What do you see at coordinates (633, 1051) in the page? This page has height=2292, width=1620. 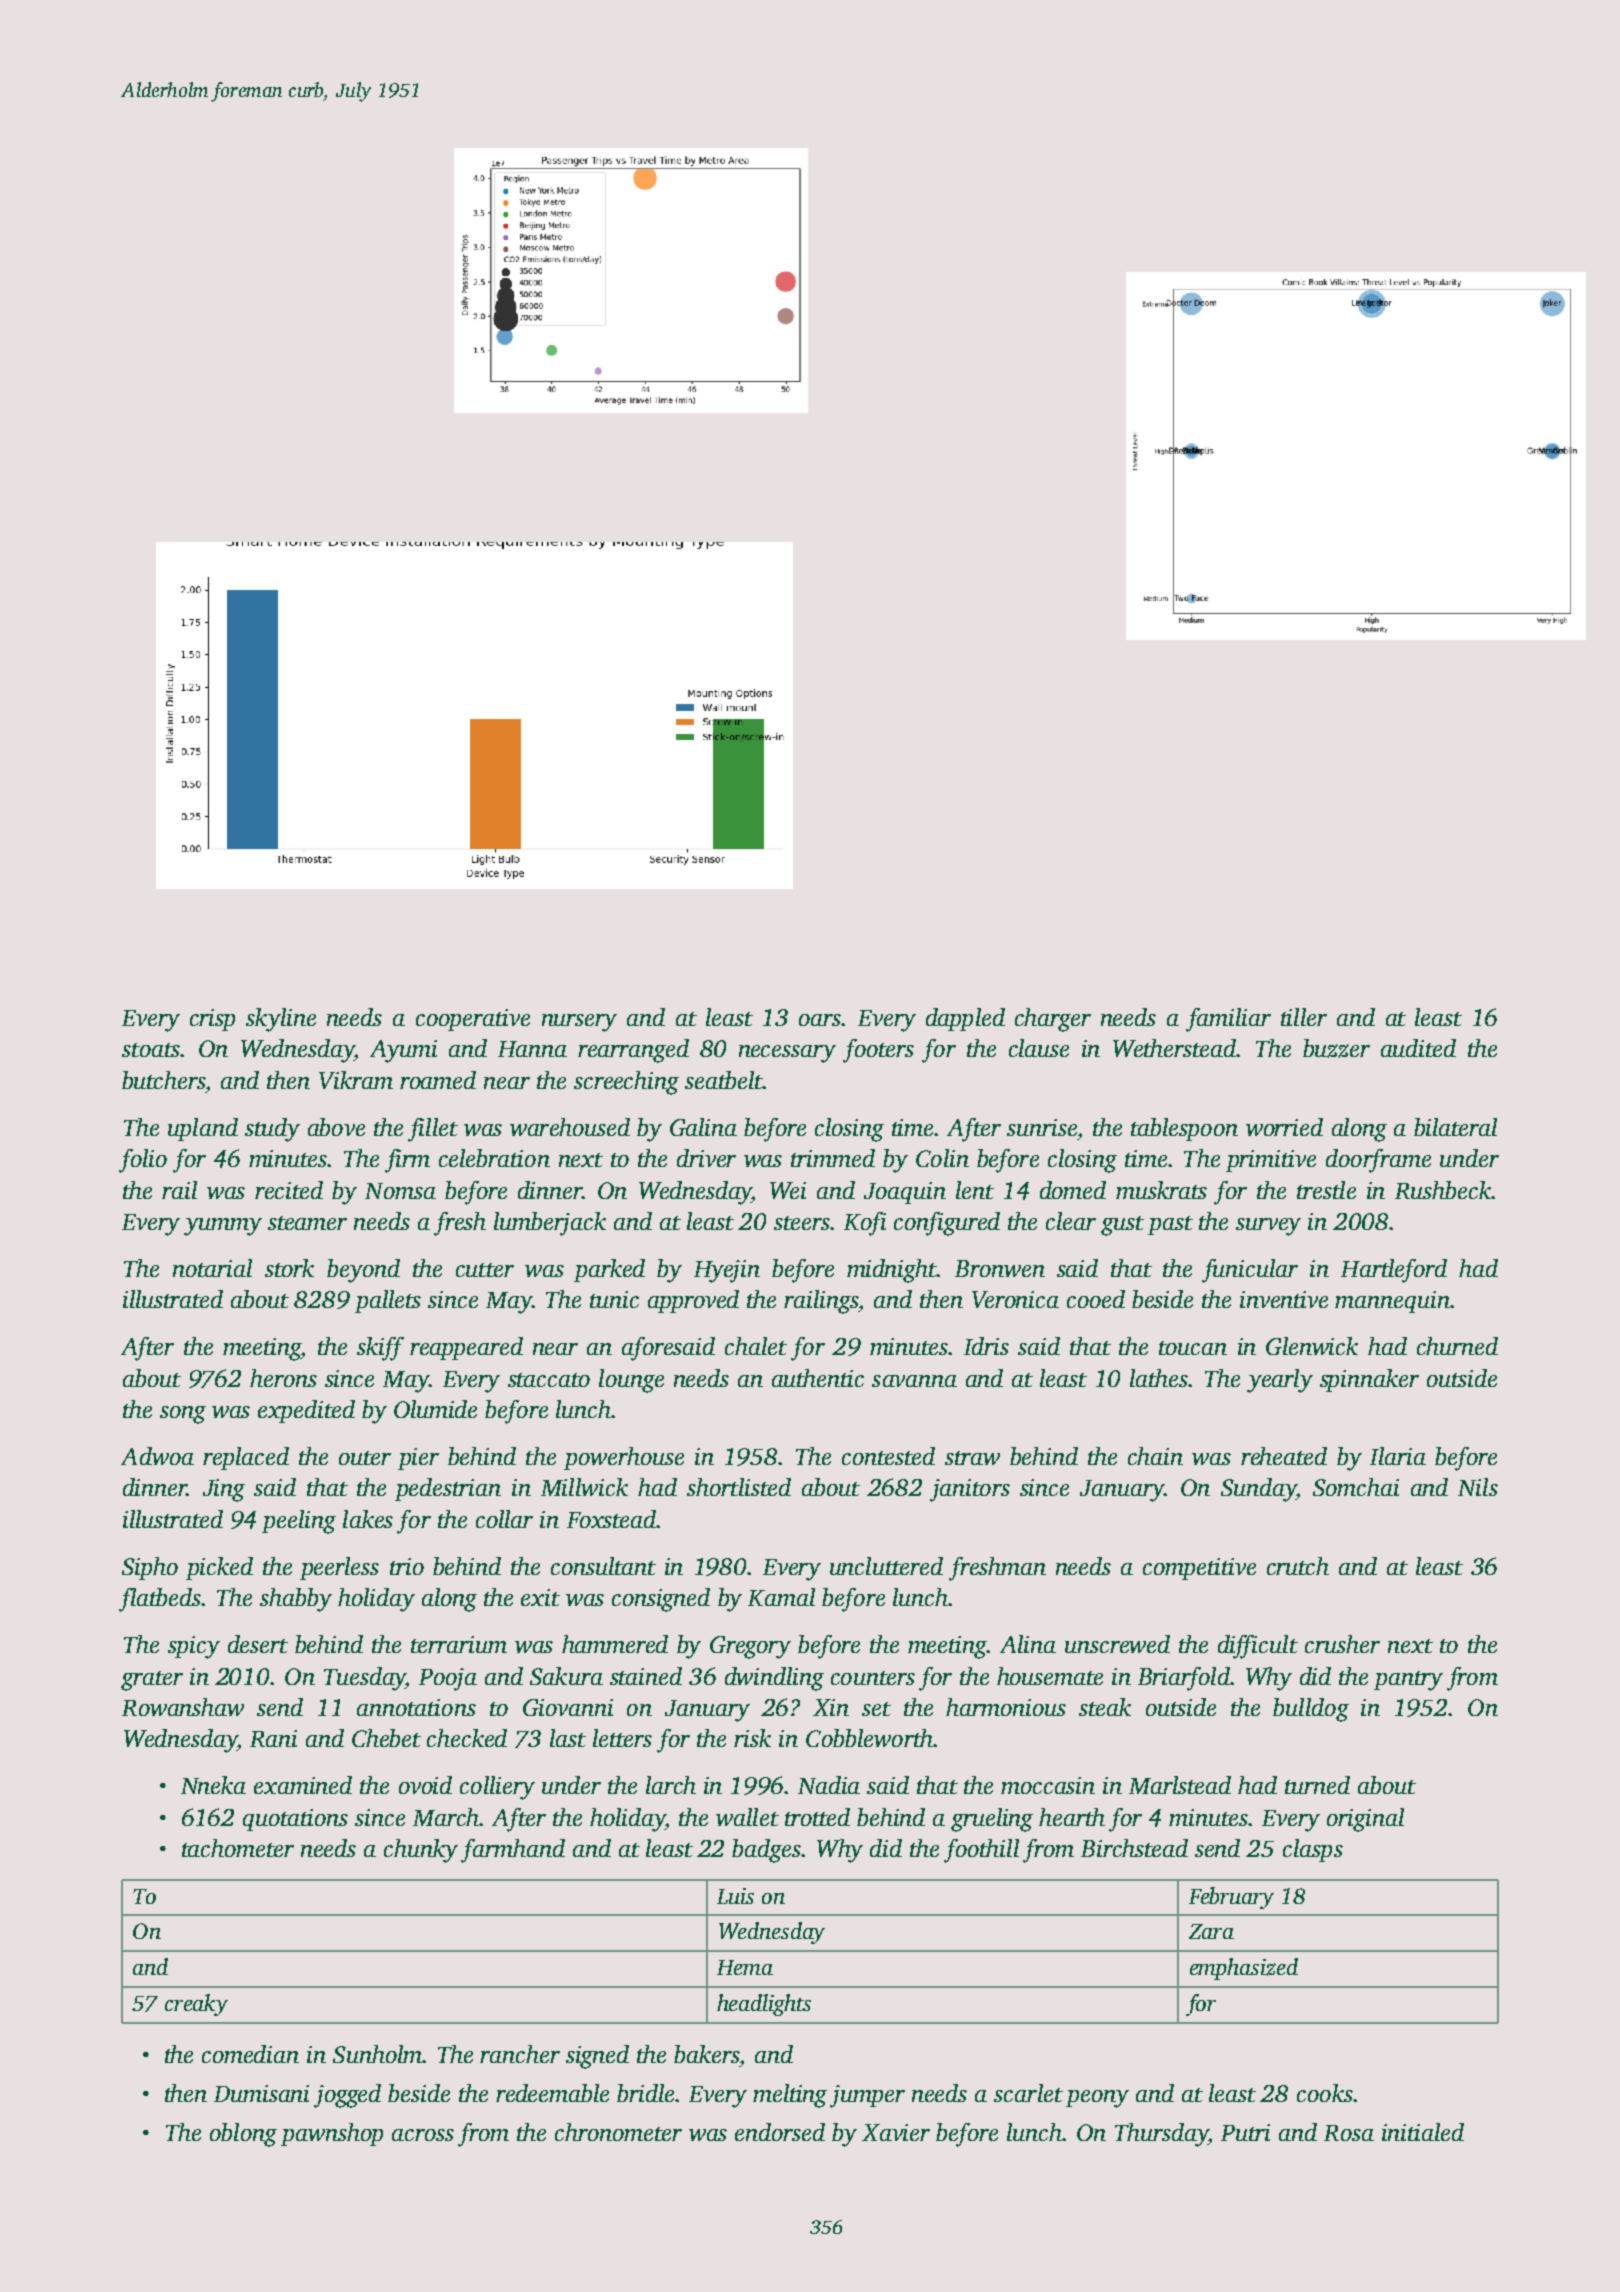 I see `rearranged` at bounding box center [633, 1051].
